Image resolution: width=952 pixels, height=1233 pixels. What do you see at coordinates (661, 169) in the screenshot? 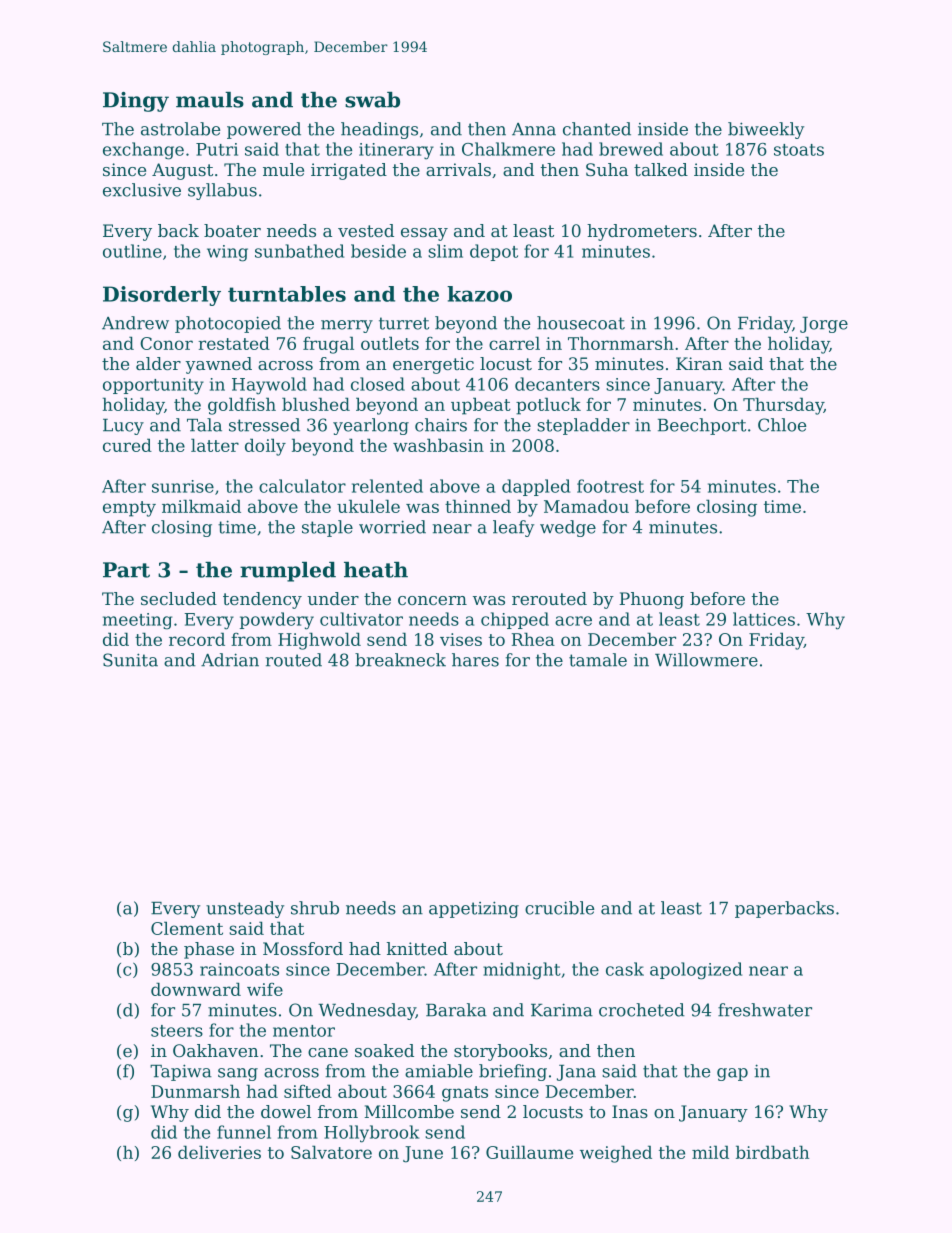
I see `talked` at bounding box center [661, 169].
